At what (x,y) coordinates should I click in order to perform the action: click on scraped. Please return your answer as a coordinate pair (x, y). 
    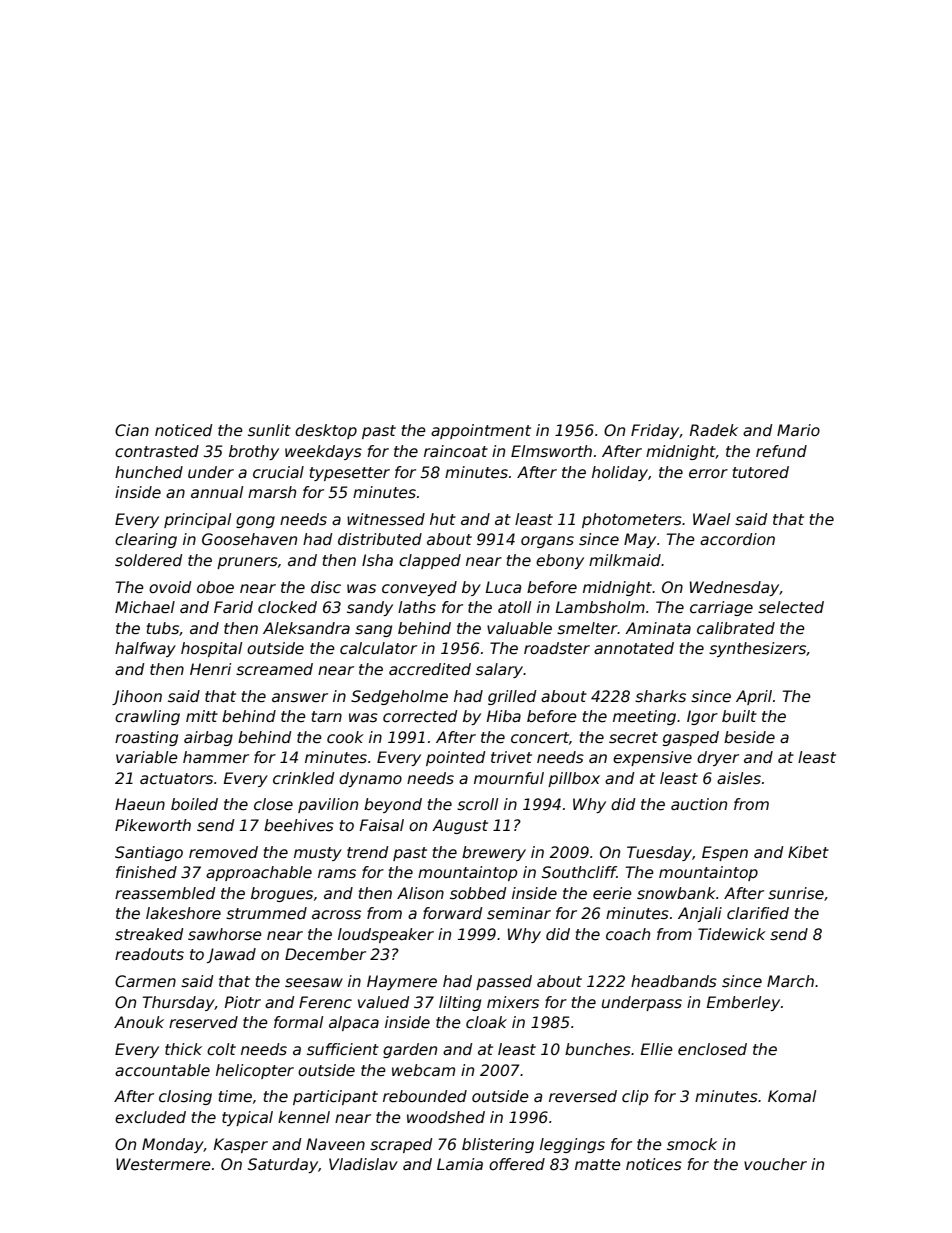
    Looking at the image, I should click on (401, 1145).
